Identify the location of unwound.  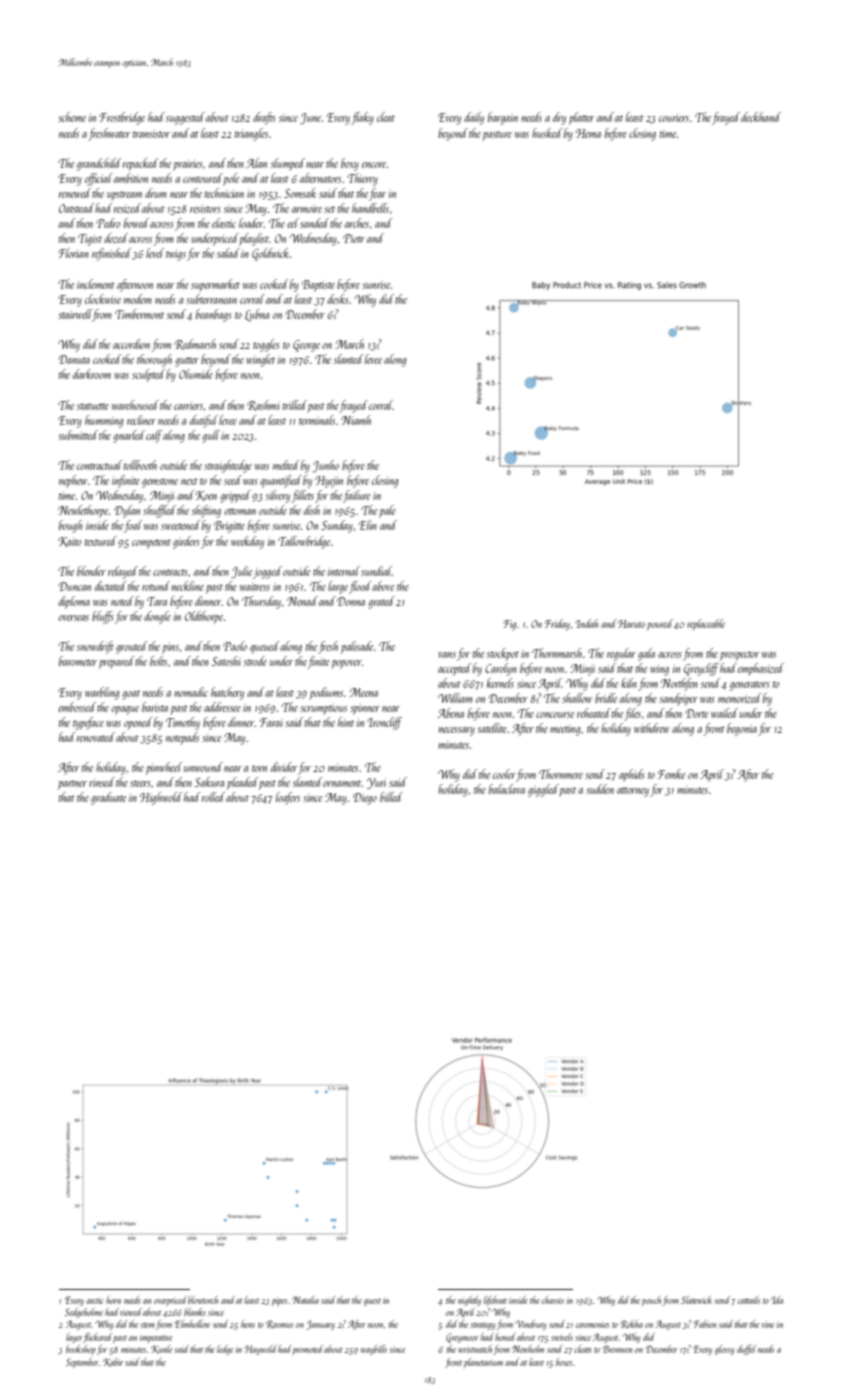
(203, 767).
